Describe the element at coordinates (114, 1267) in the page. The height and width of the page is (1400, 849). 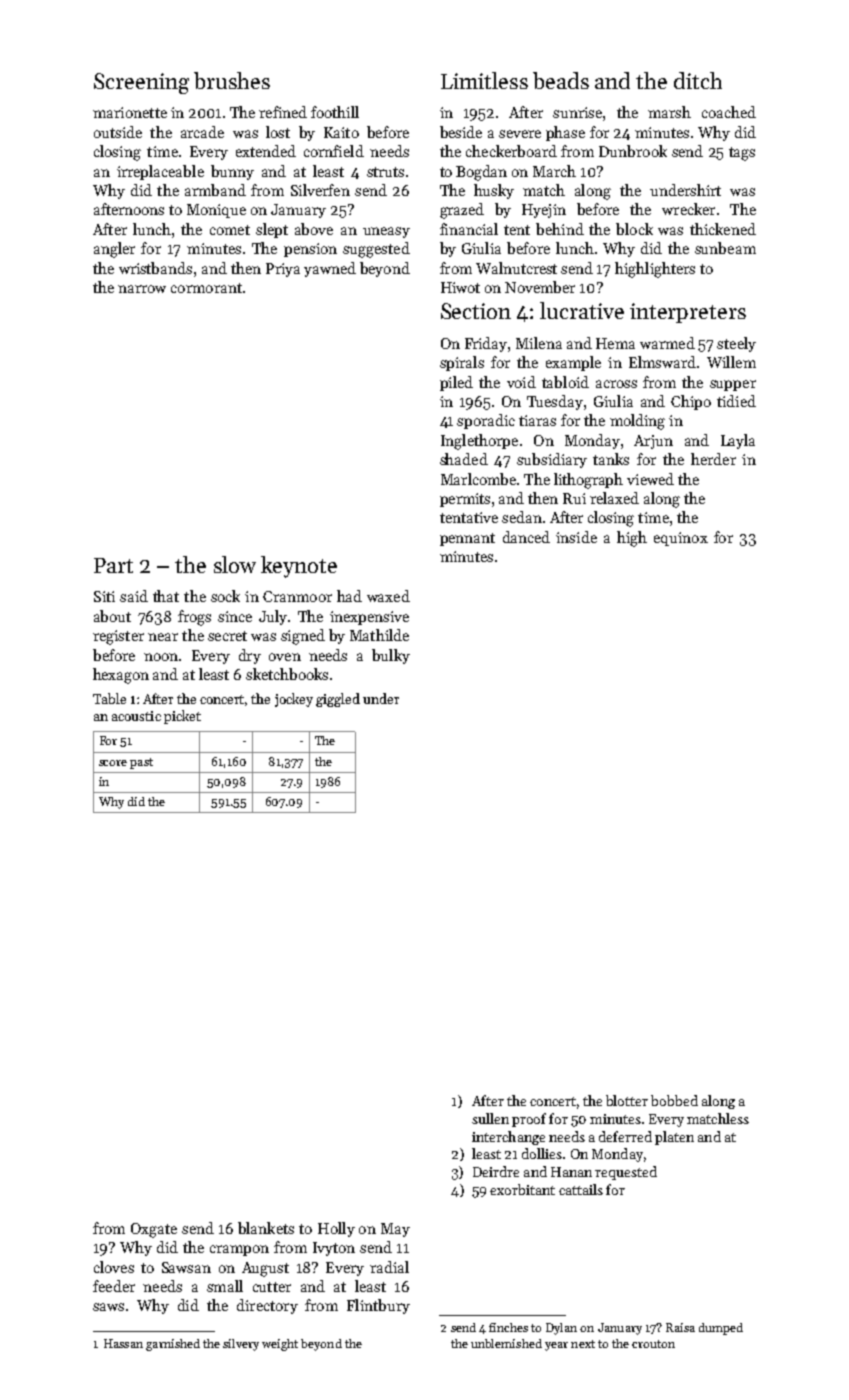
I see `cloves` at that location.
